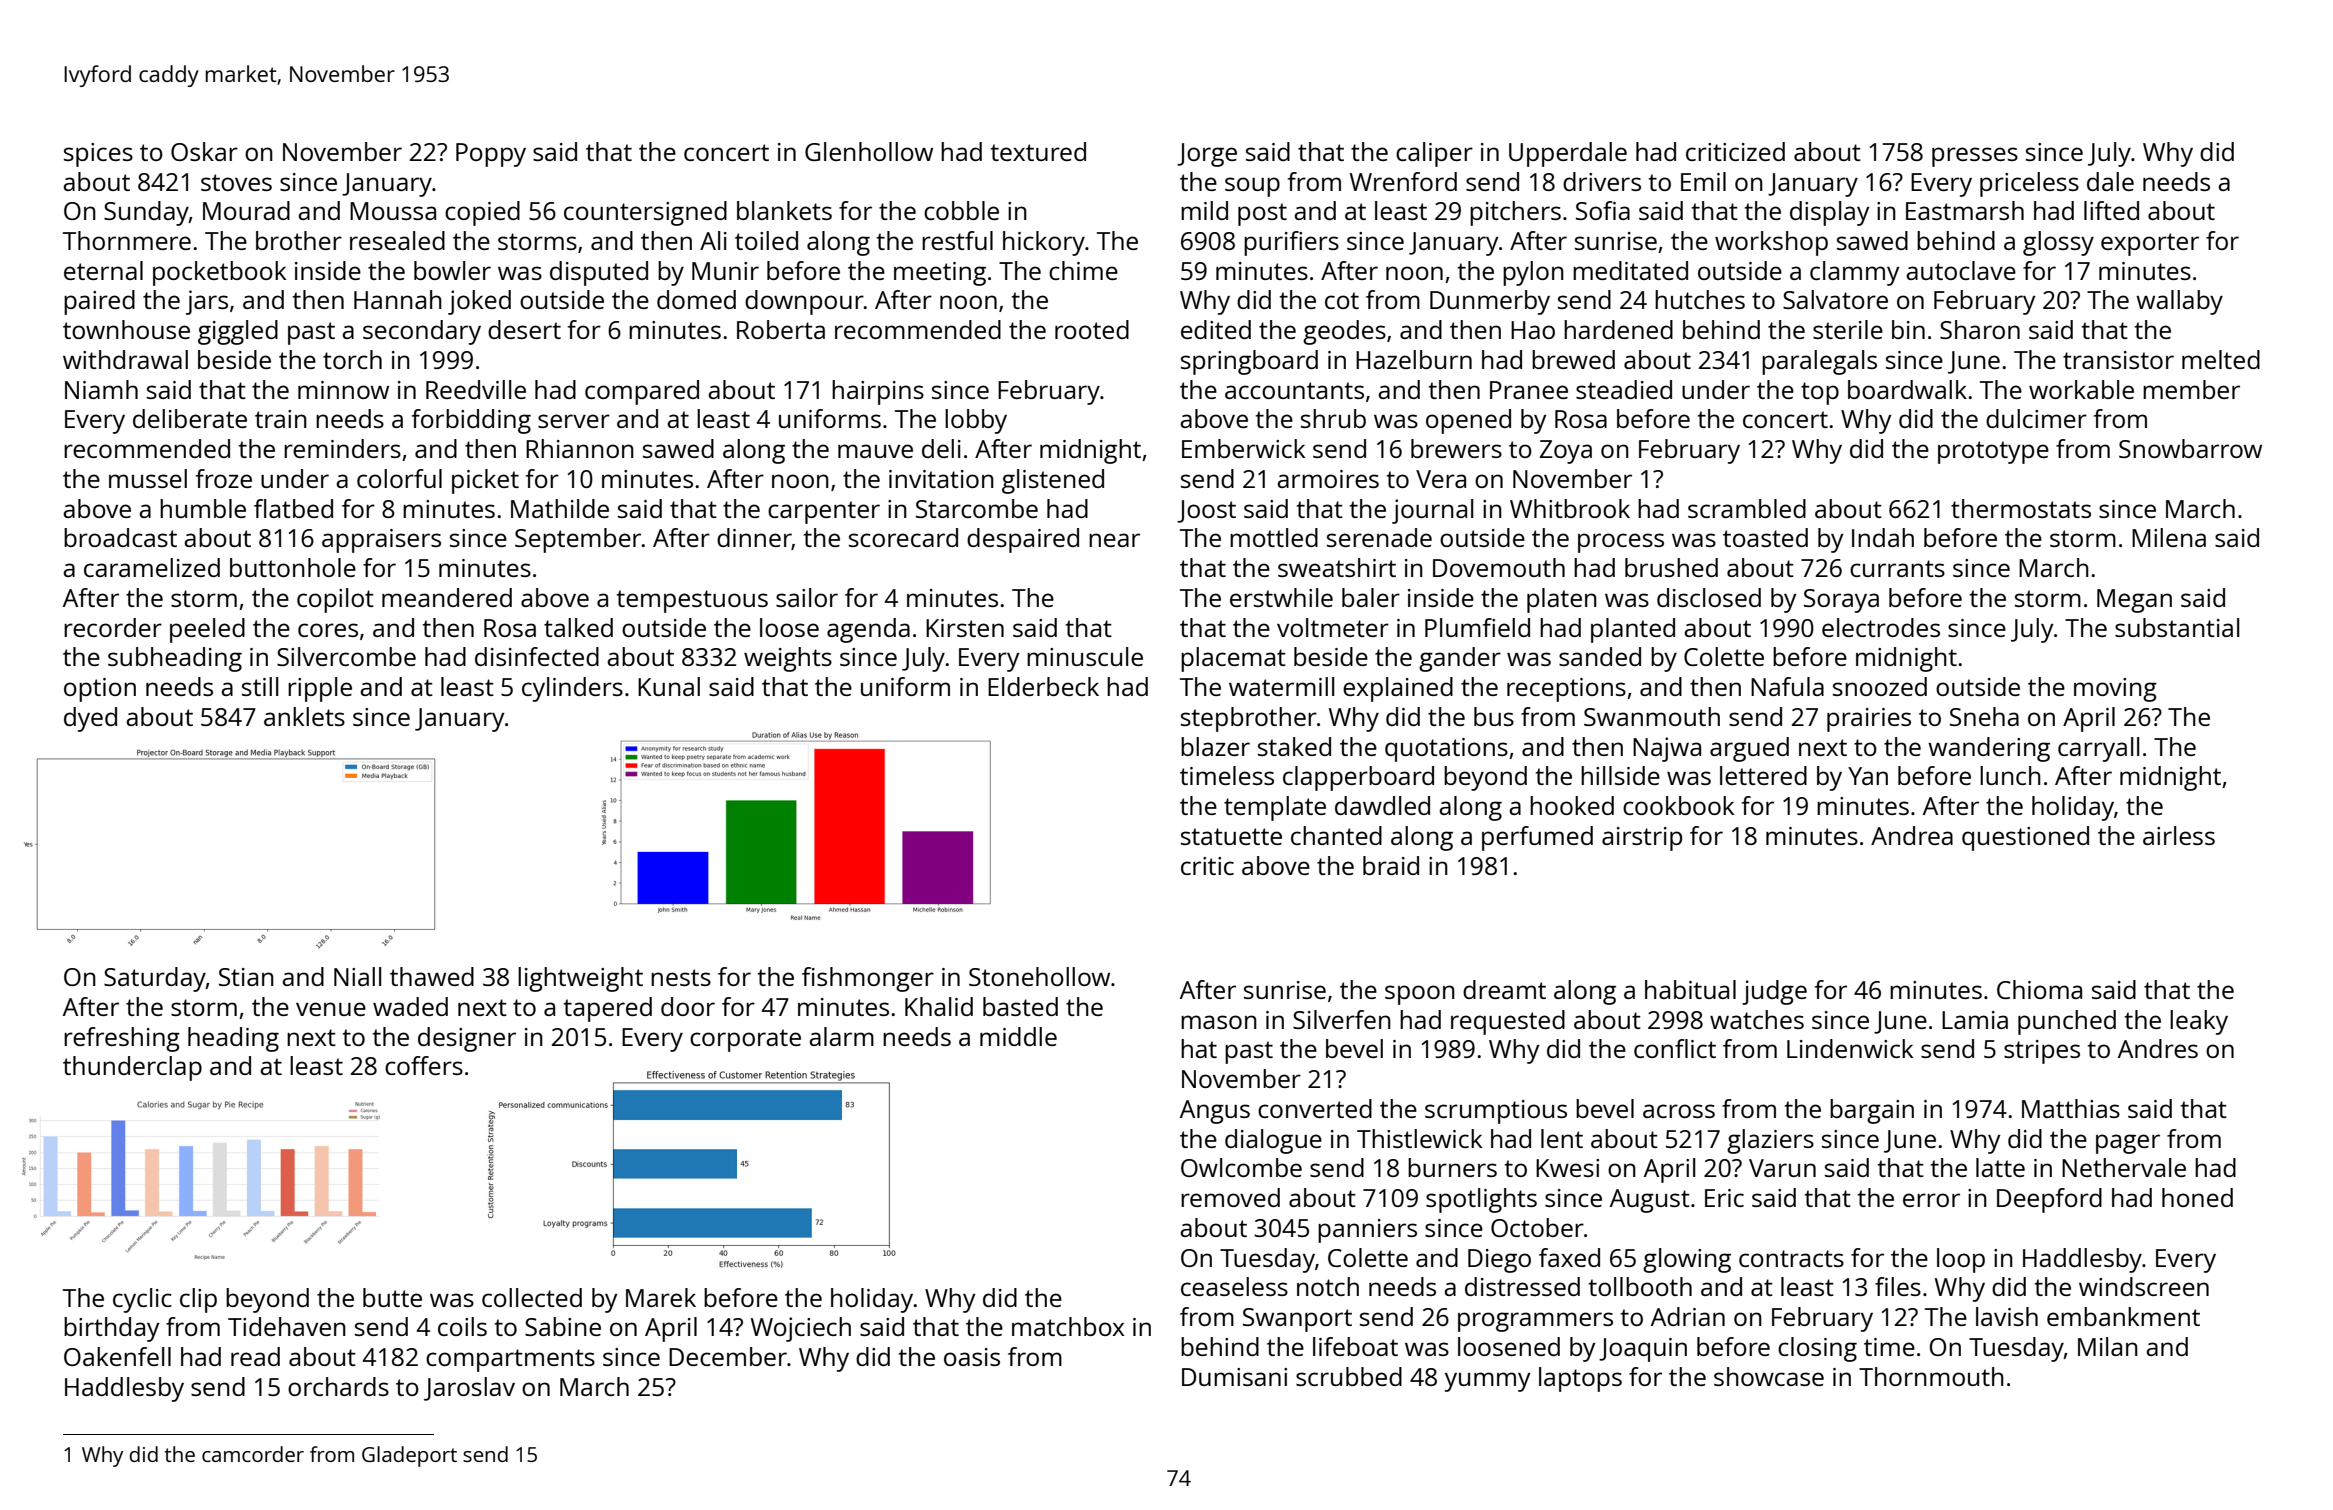 This document has width=2333, height=1510. Describe the element at coordinates (976, 421) in the document. I see `lobby` at that location.
